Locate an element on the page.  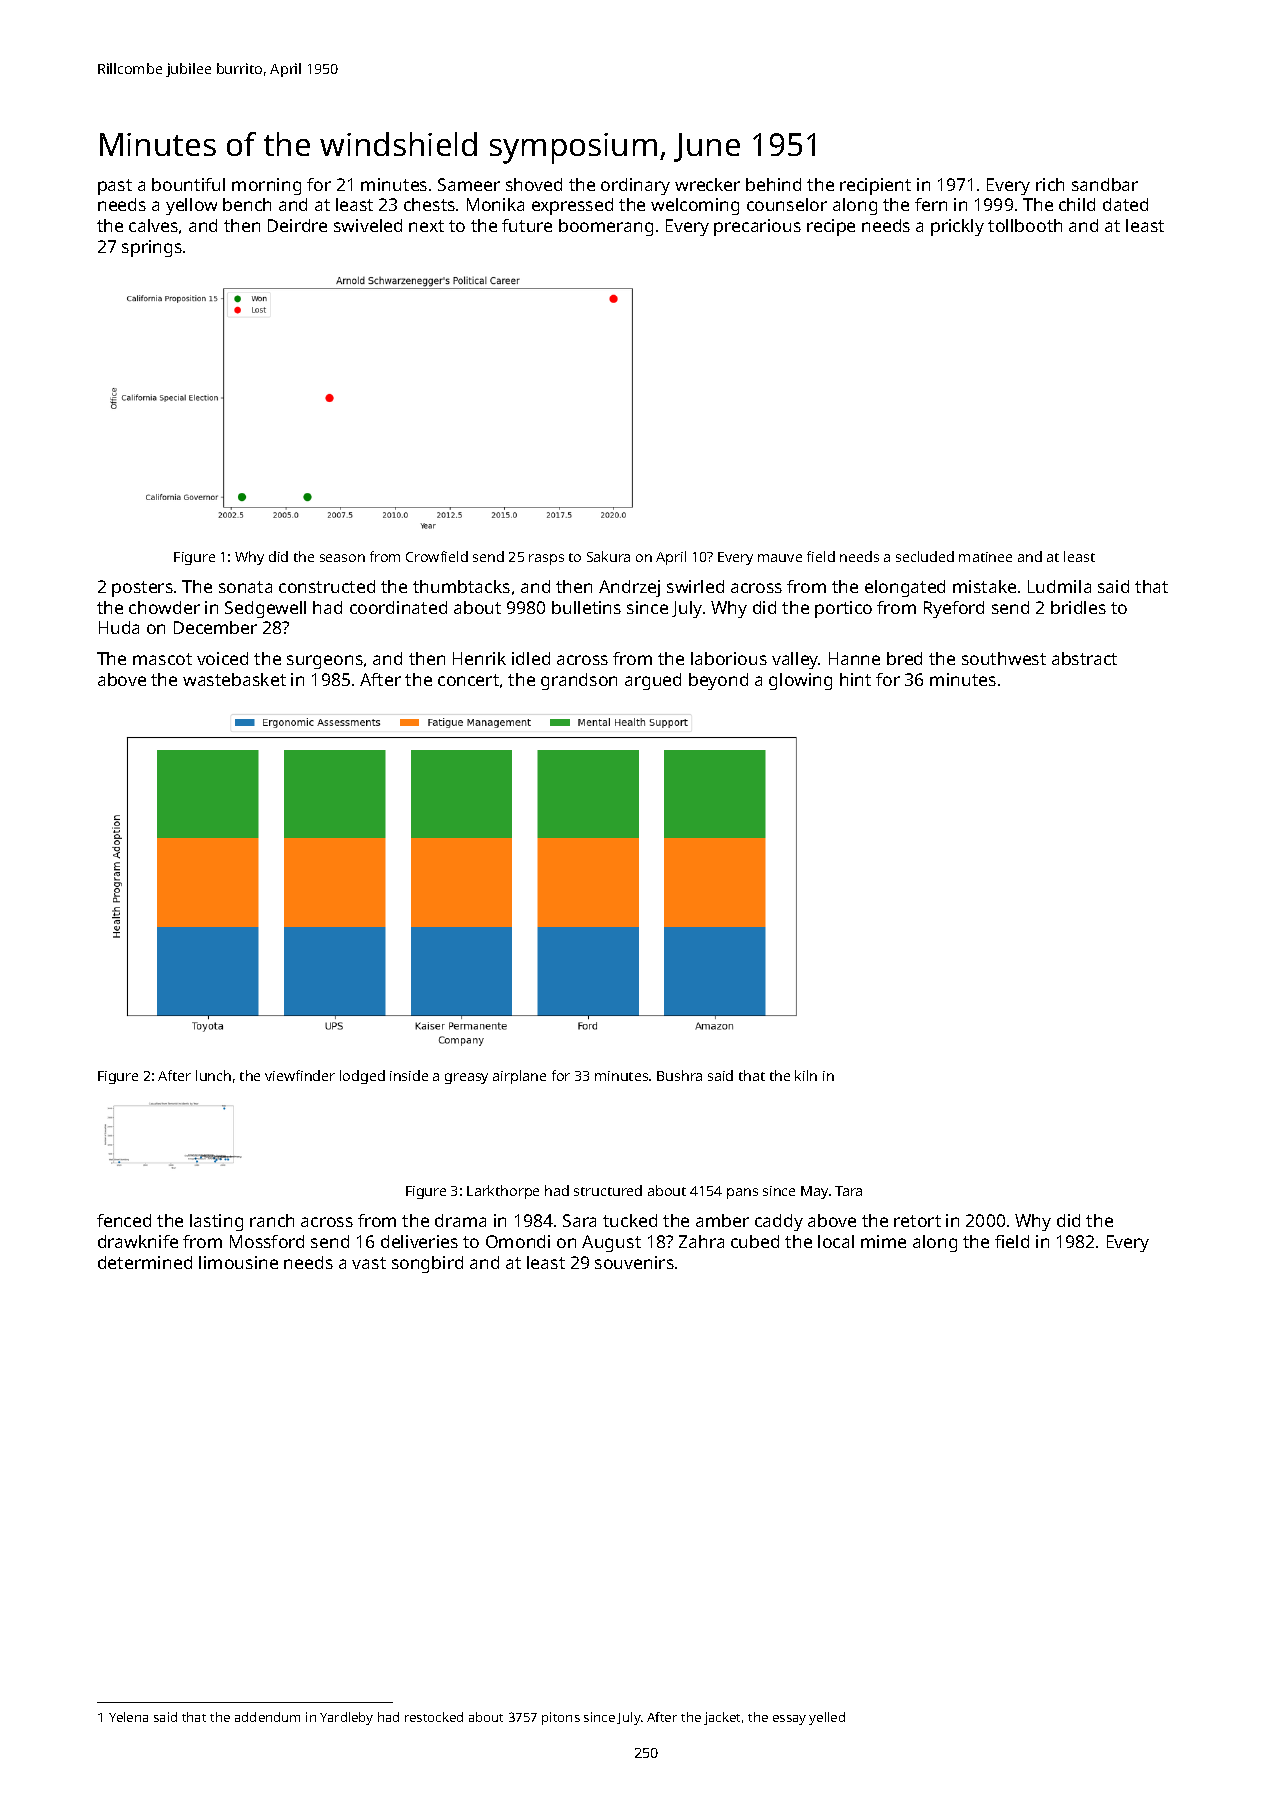
wastebasket is located at coordinates (234, 679).
